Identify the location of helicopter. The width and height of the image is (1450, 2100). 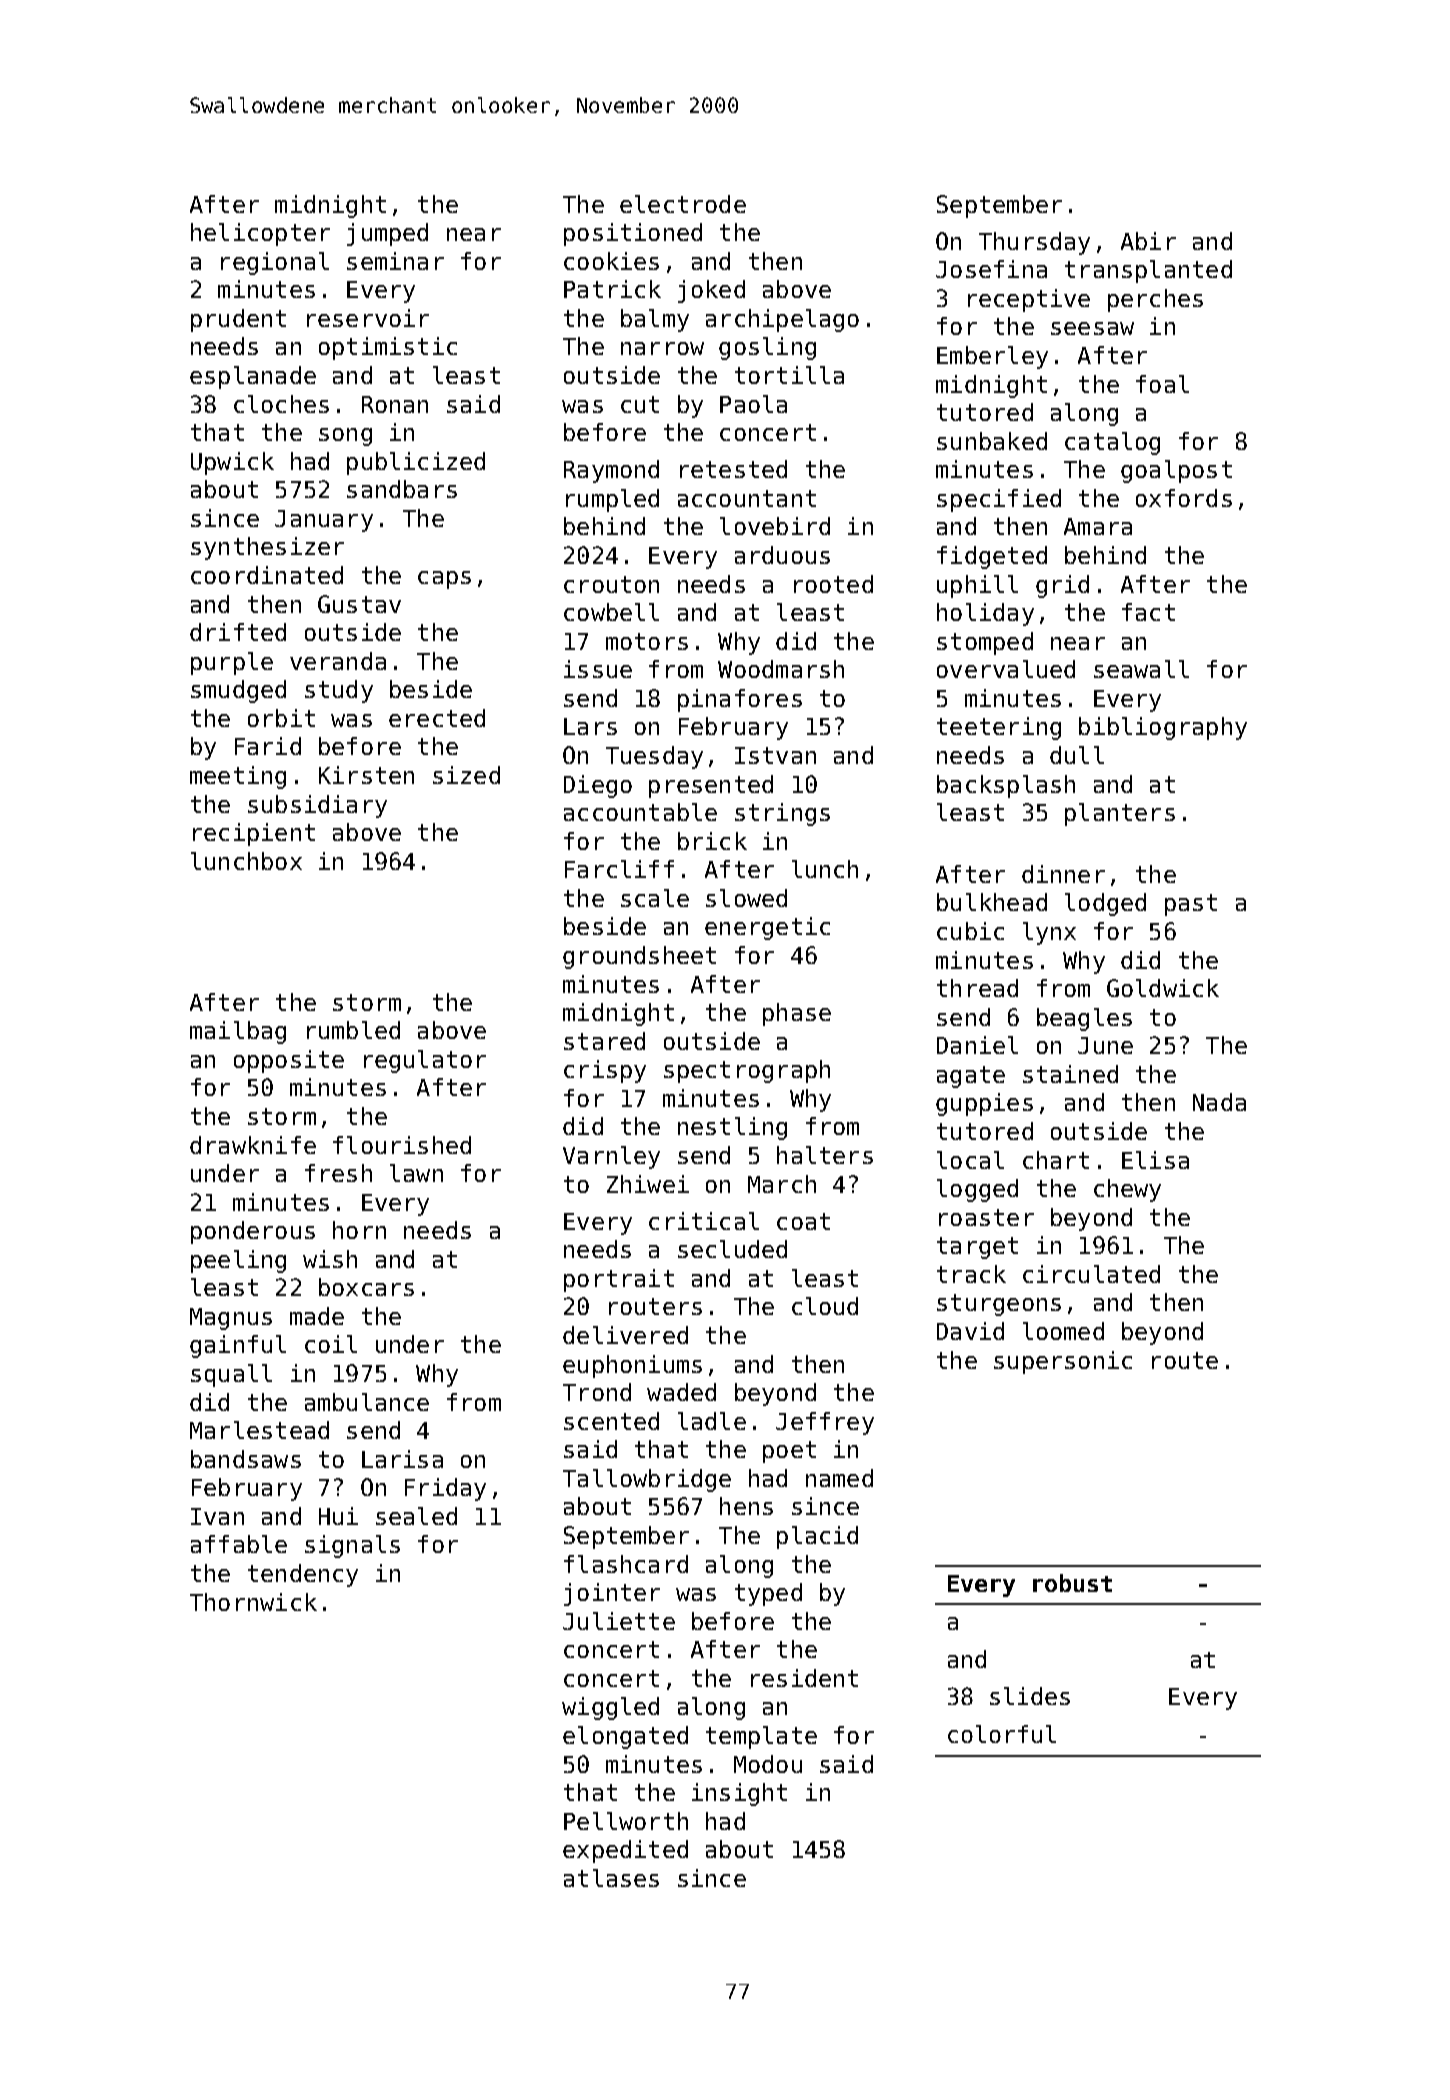
(260, 234).
